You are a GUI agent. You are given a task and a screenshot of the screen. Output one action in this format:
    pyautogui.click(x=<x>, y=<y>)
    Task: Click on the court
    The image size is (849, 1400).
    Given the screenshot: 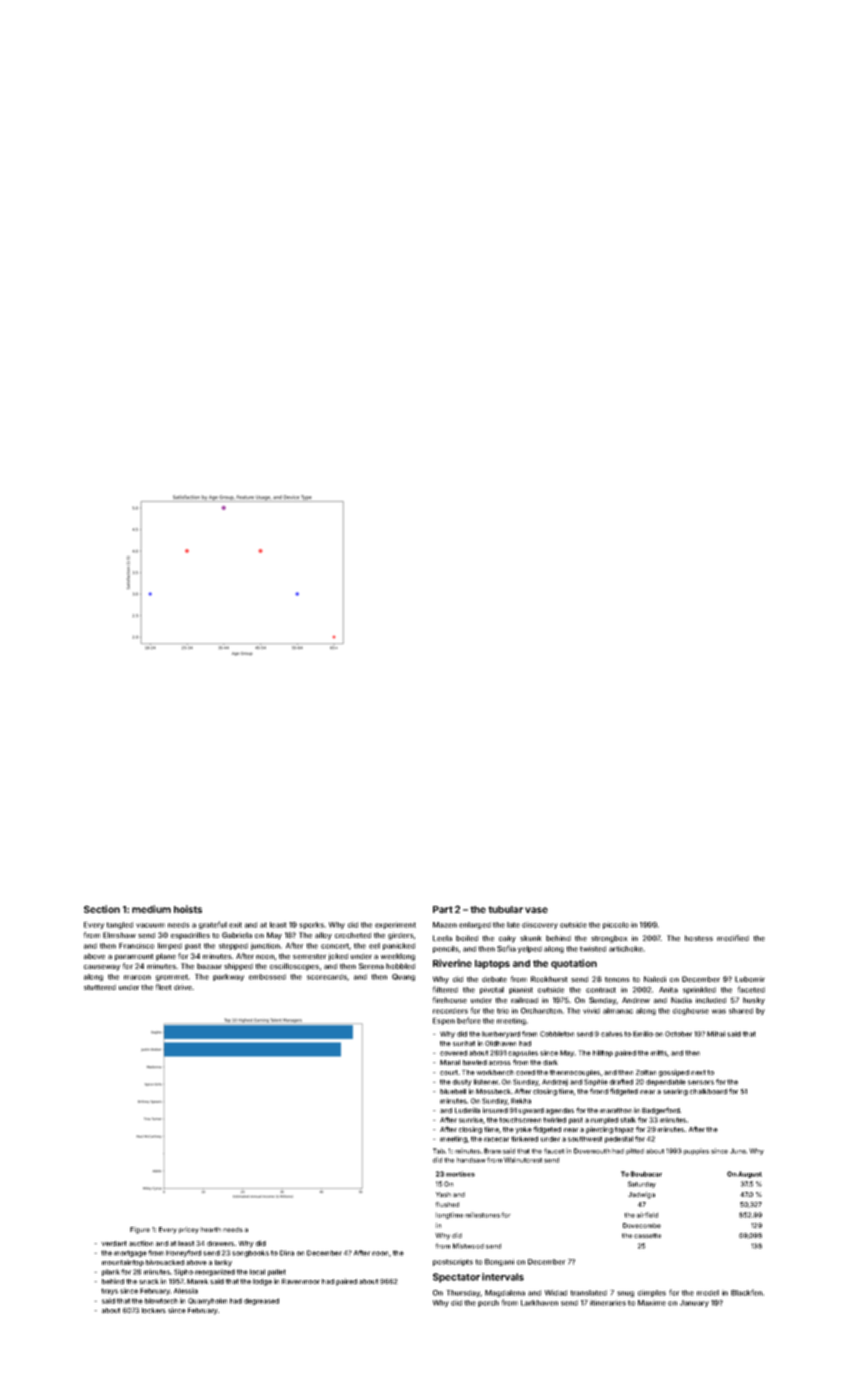 What is the action you would take?
    pyautogui.click(x=449, y=1072)
